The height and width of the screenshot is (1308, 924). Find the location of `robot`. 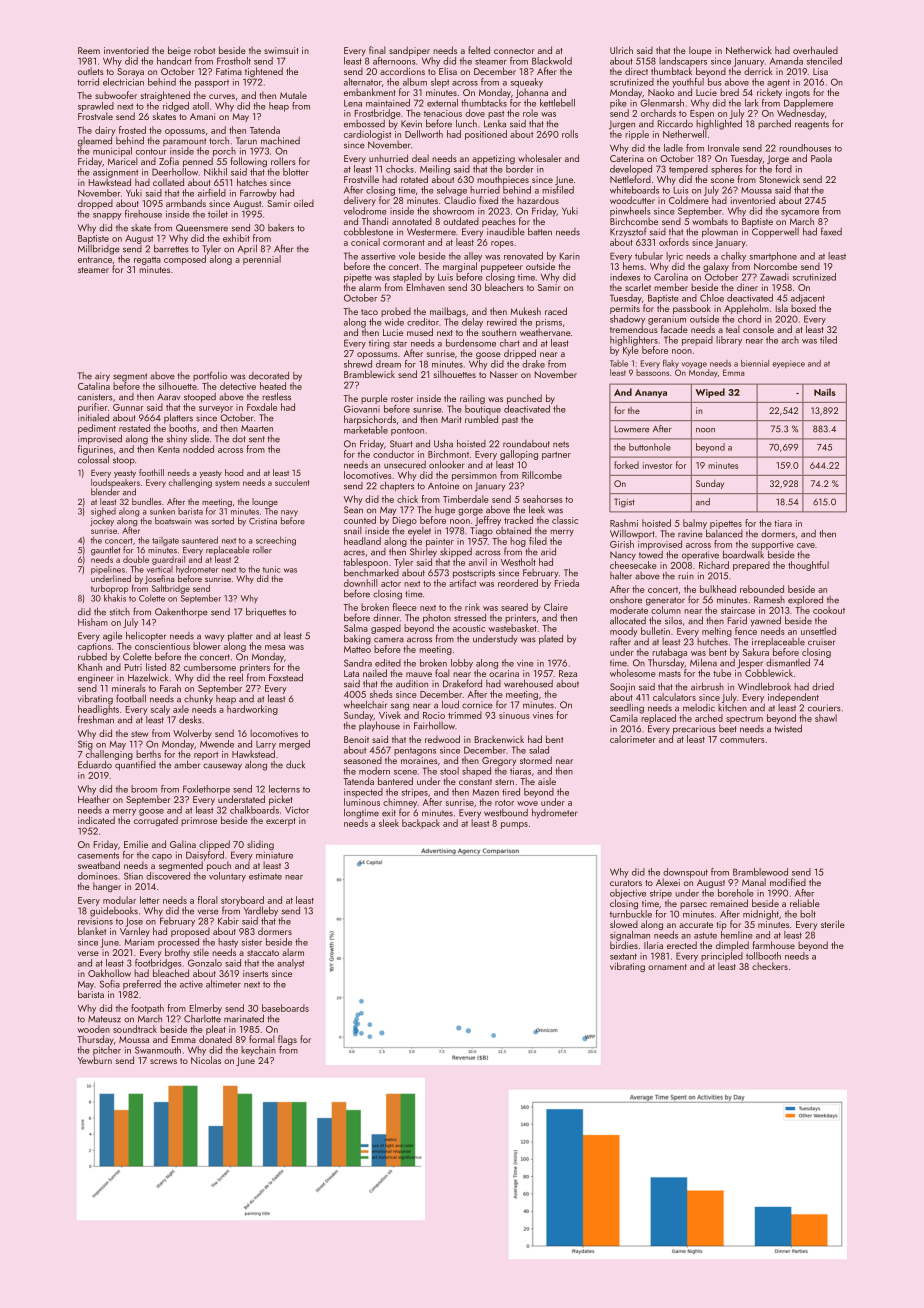

robot is located at coordinates (204, 50).
